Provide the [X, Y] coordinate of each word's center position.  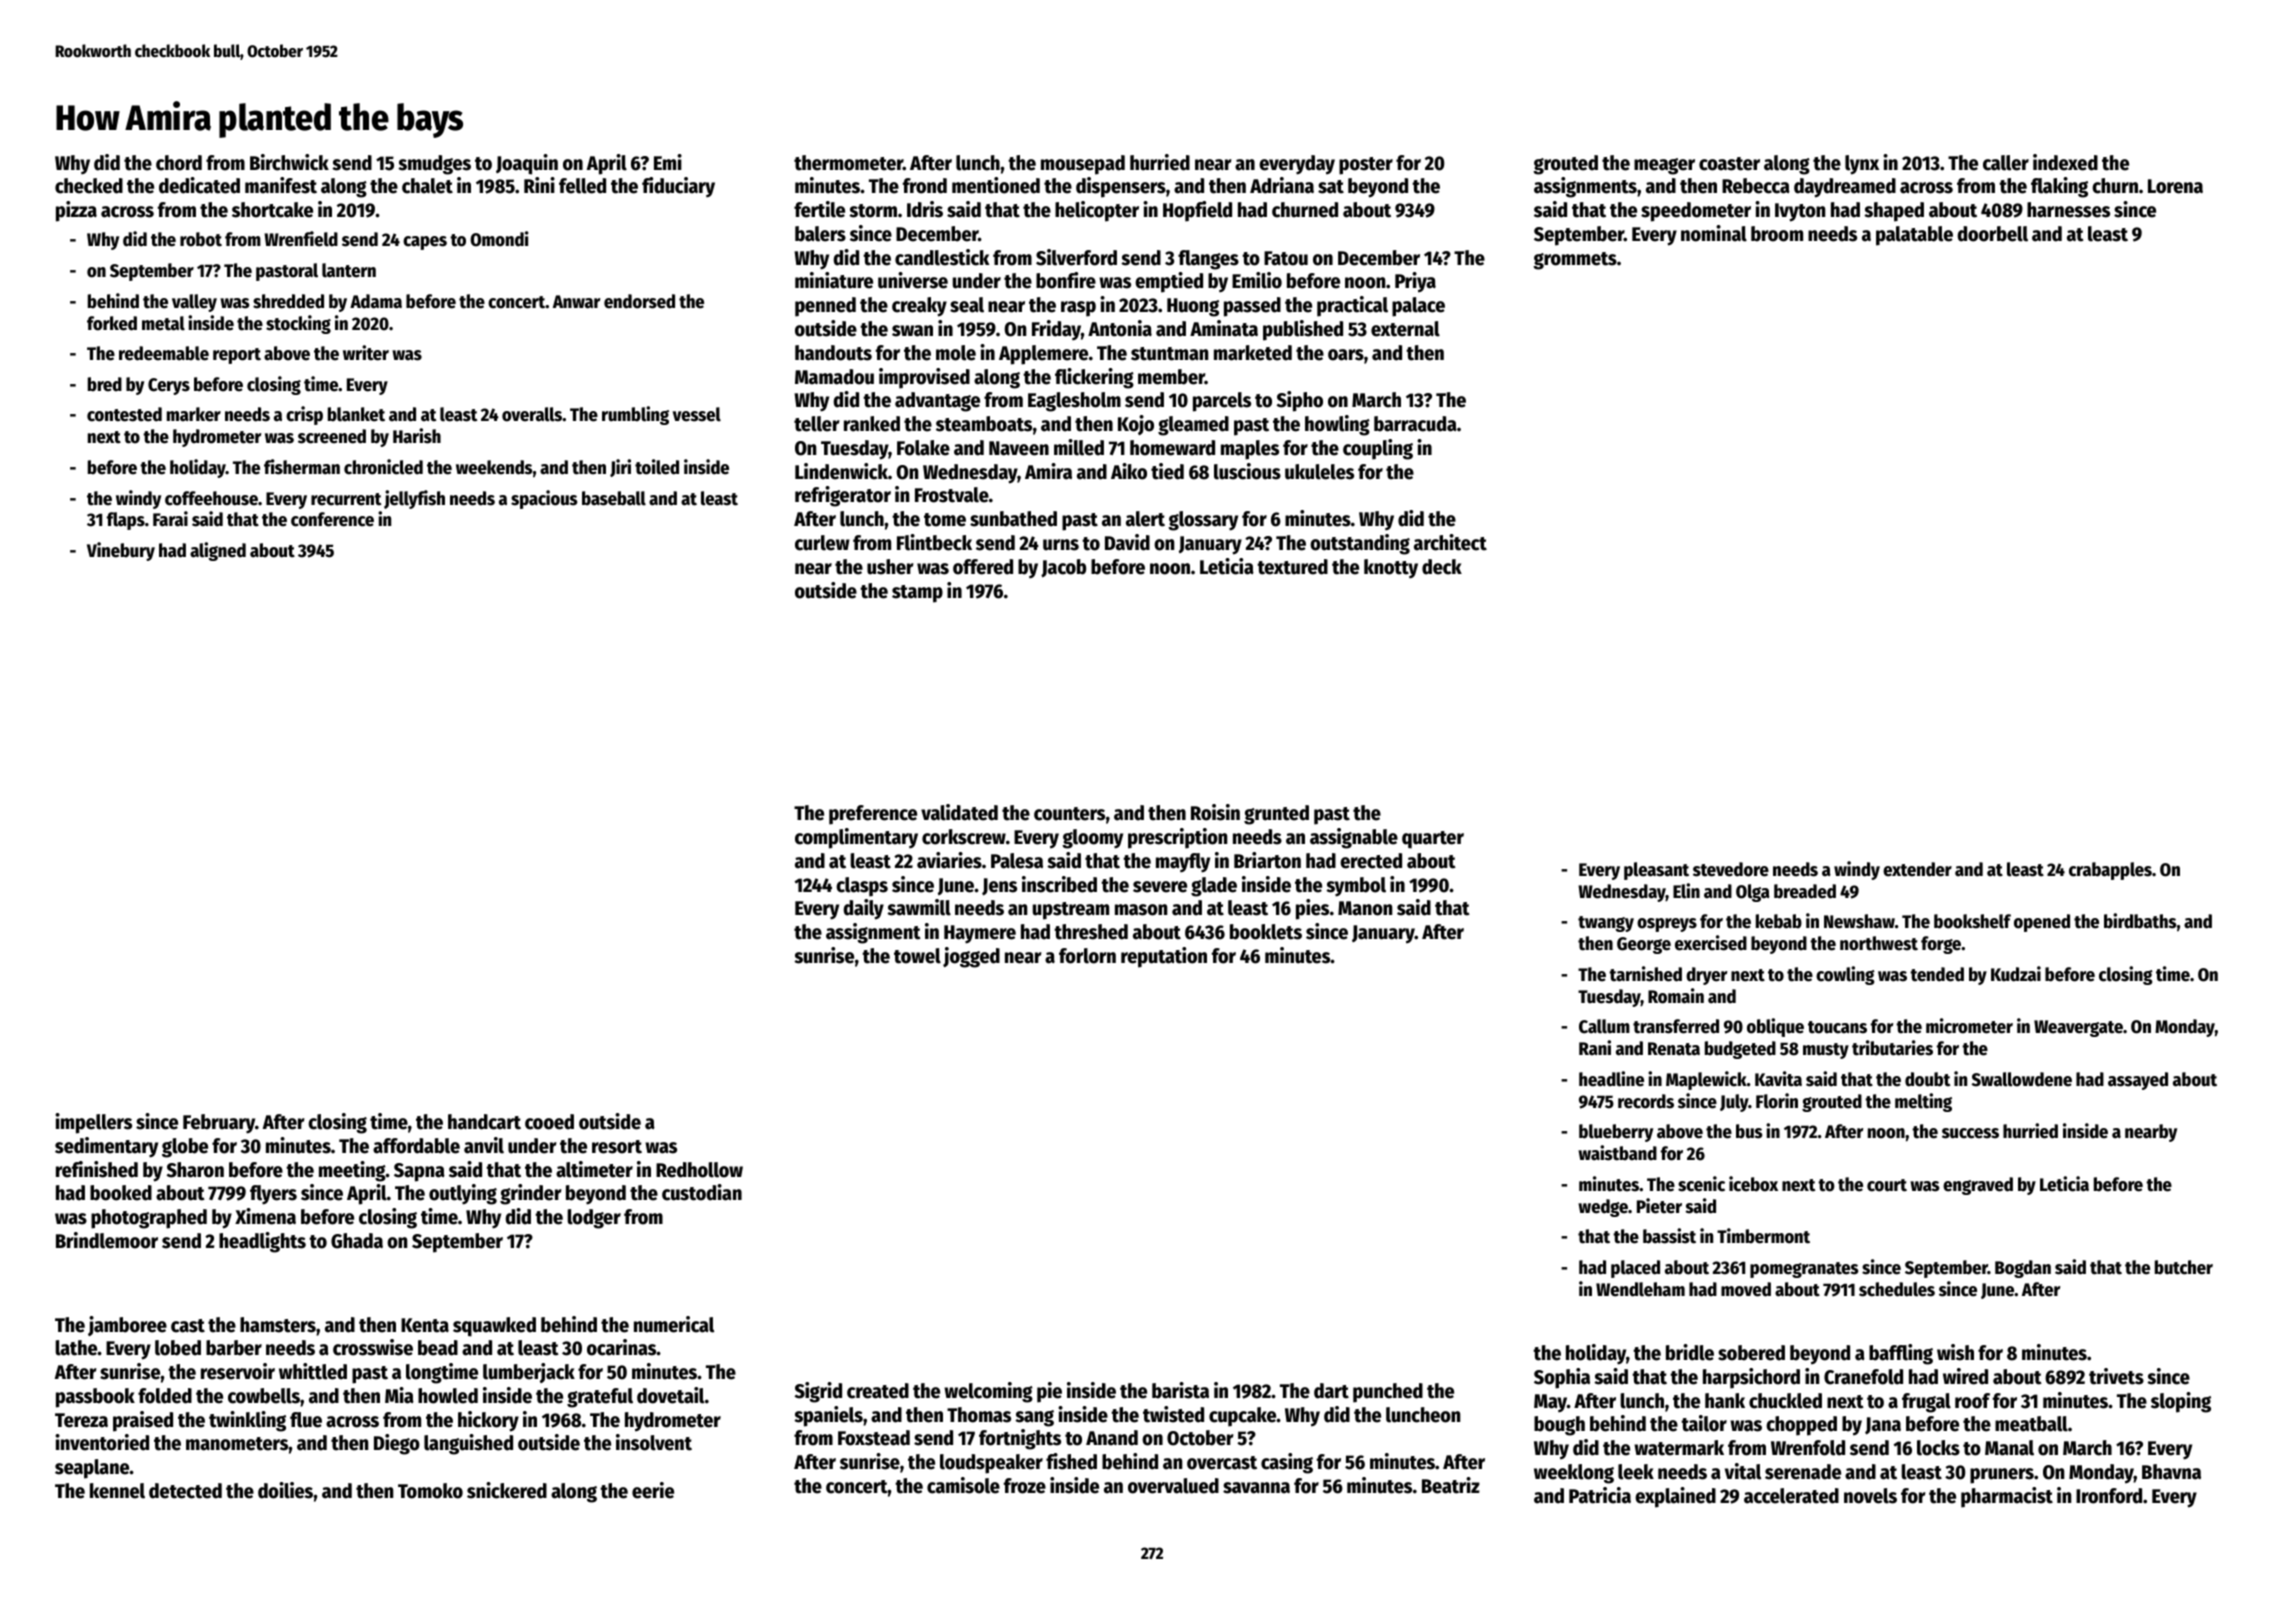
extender [1917, 869]
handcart [484, 1122]
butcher [2184, 1267]
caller [2006, 163]
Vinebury [121, 551]
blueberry [1616, 1133]
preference [873, 815]
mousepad [1083, 165]
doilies [285, 1490]
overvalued [1173, 1486]
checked [89, 186]
